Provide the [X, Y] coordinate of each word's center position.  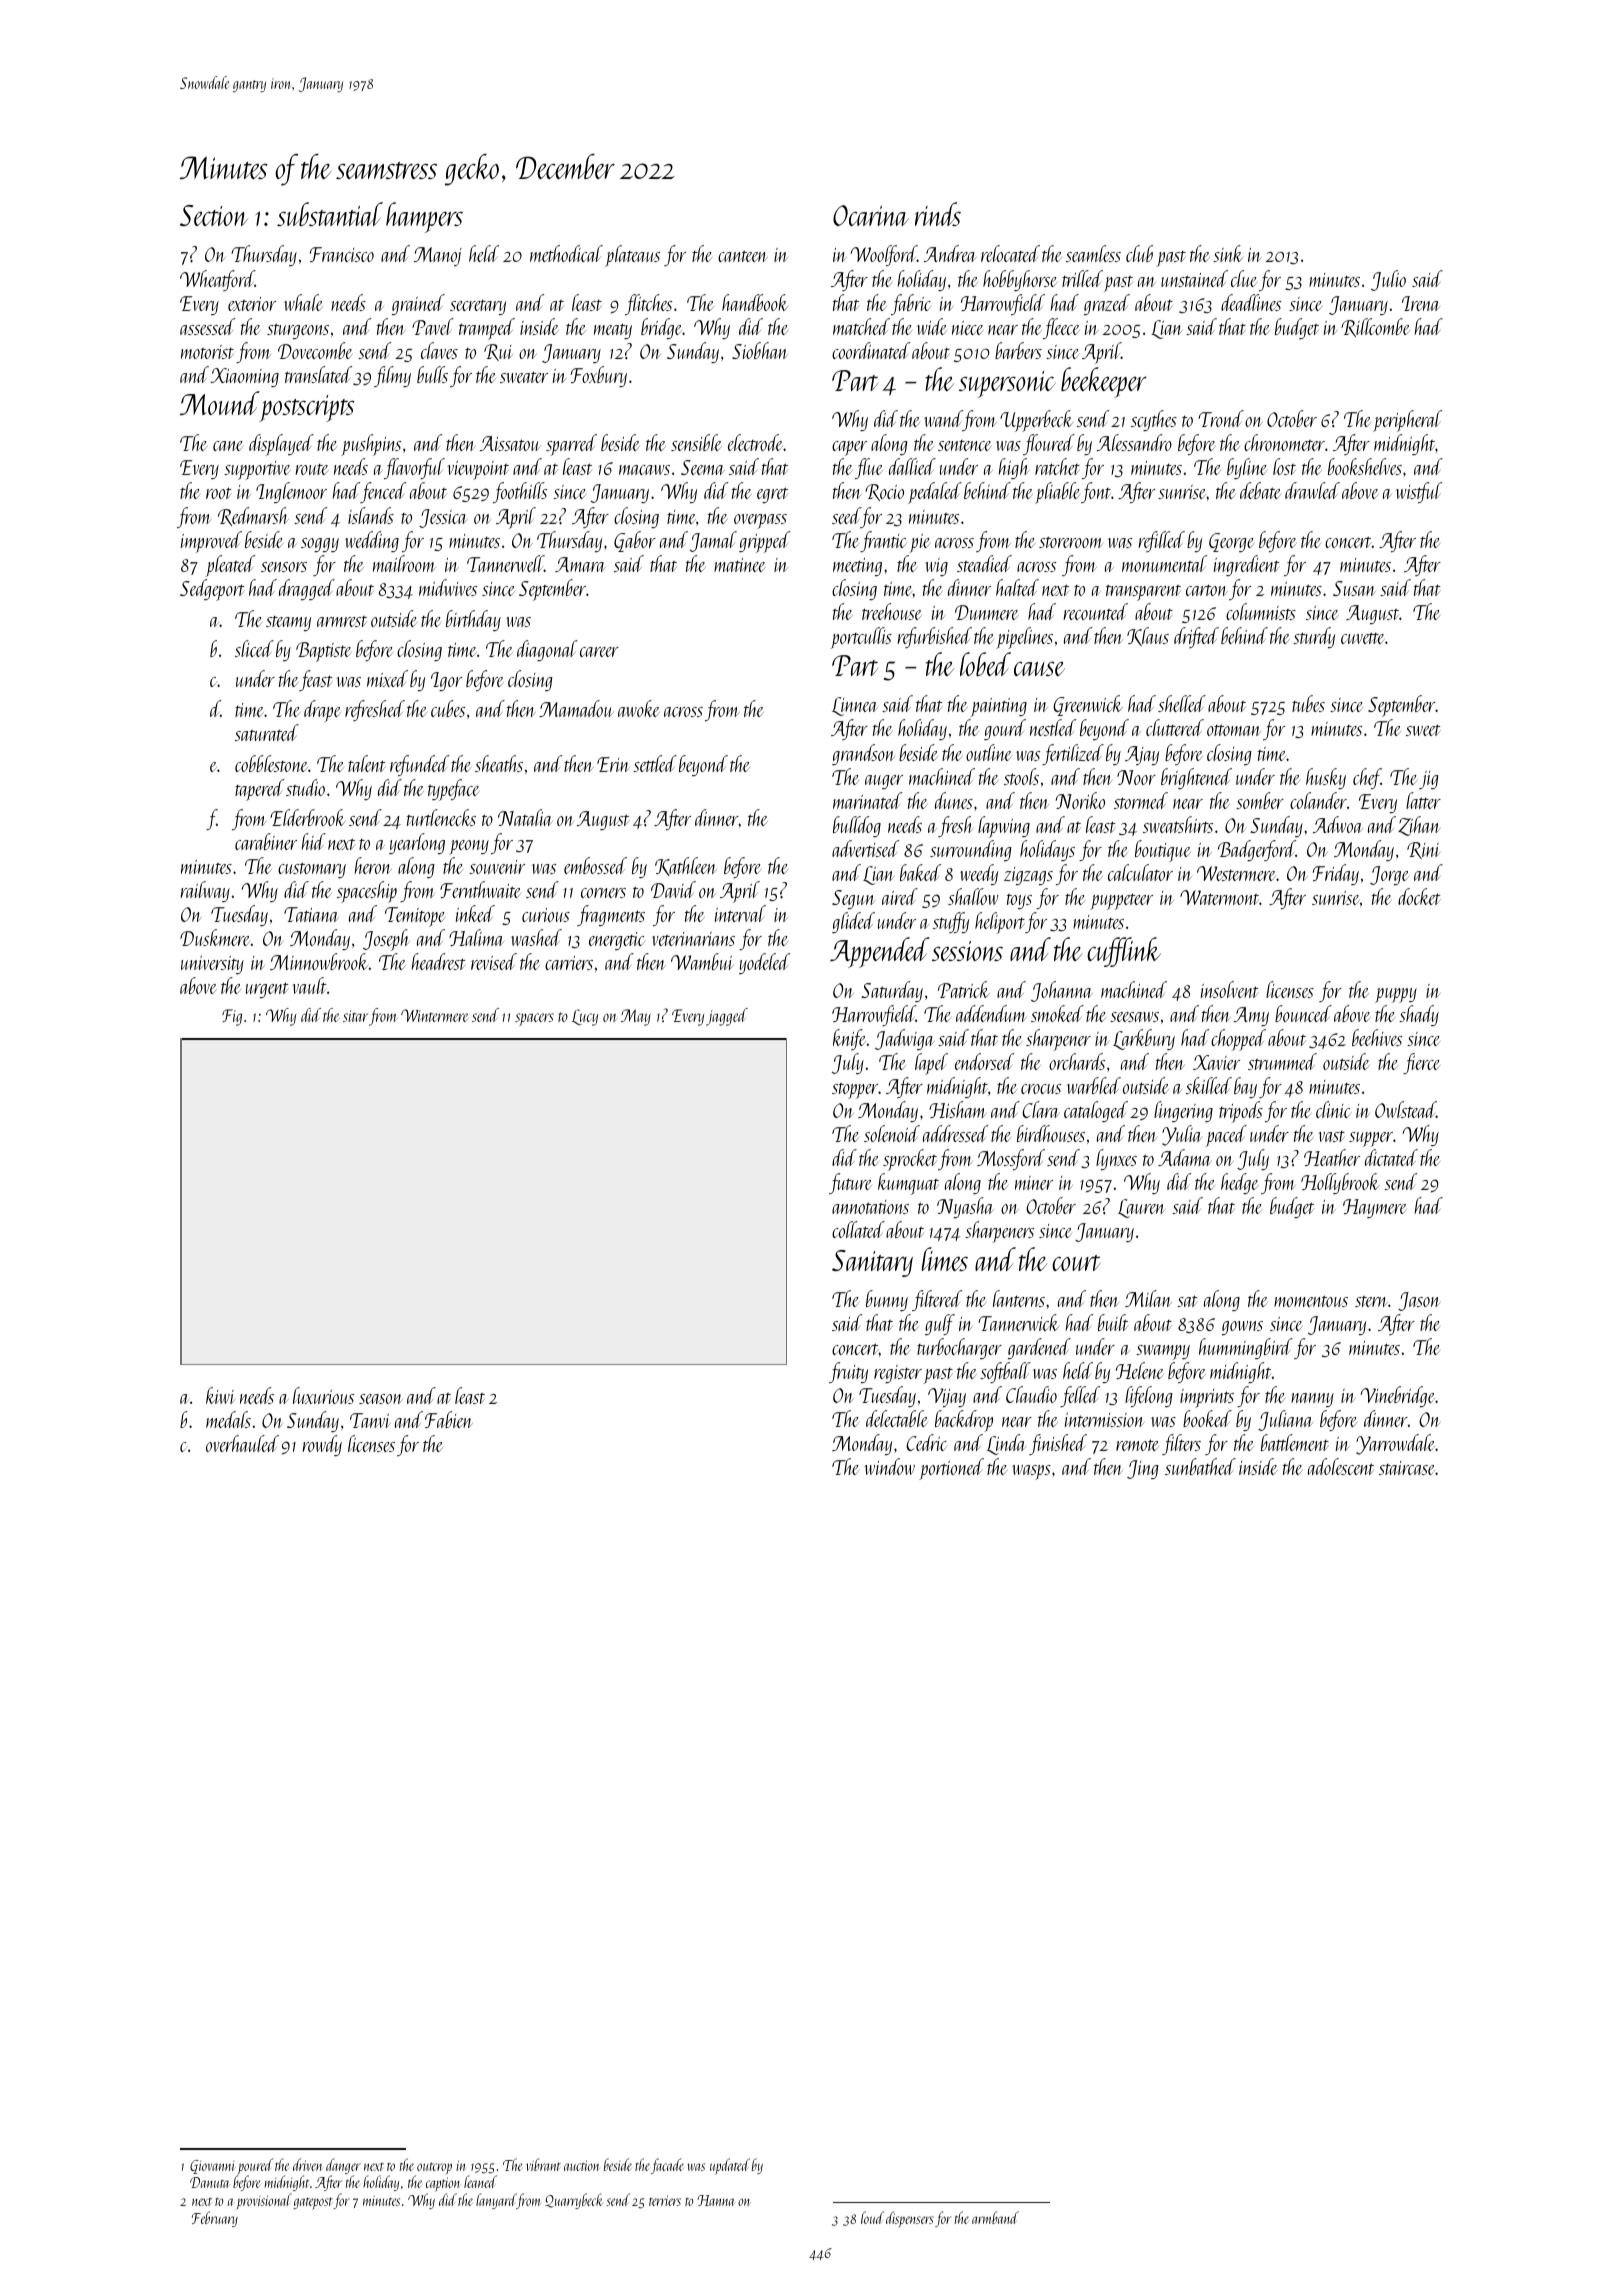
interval [740, 913]
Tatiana [311, 914]
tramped [487, 329]
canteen [743, 256]
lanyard [496, 2201]
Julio [1388, 280]
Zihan [1419, 826]
